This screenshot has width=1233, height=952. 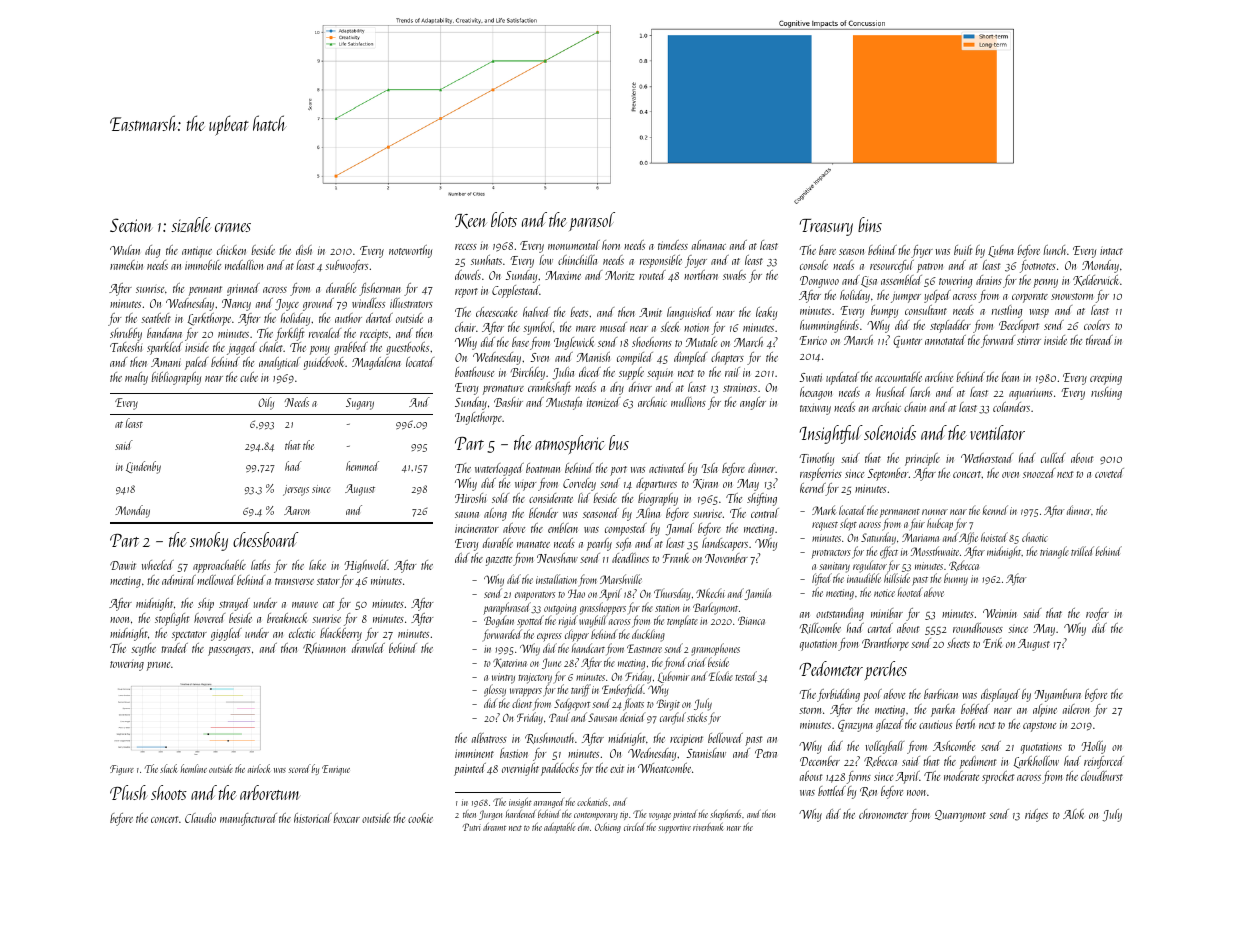 What do you see at coordinates (504, 219) in the screenshot?
I see `blots` at bounding box center [504, 219].
